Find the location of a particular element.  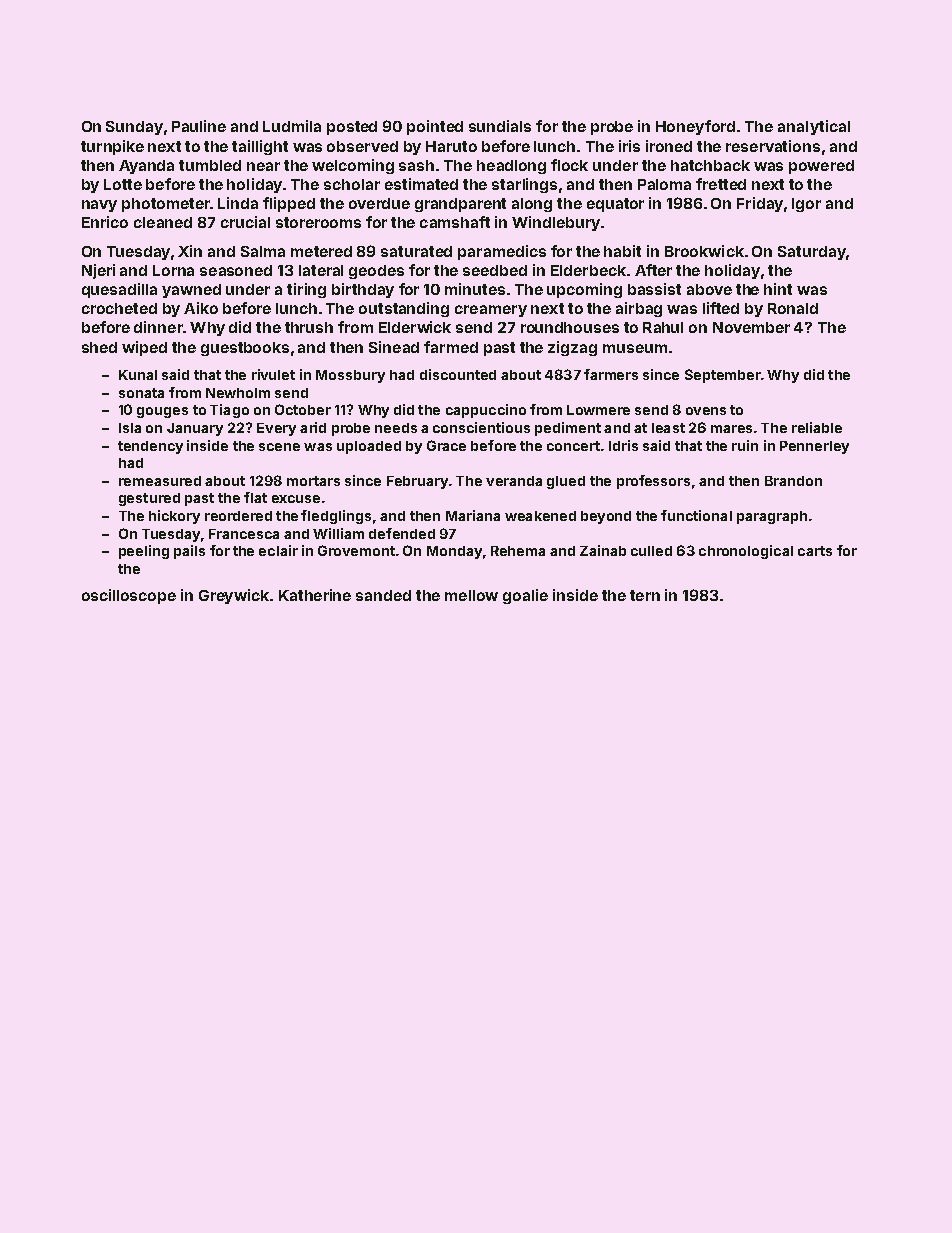

mares is located at coordinates (731, 429).
